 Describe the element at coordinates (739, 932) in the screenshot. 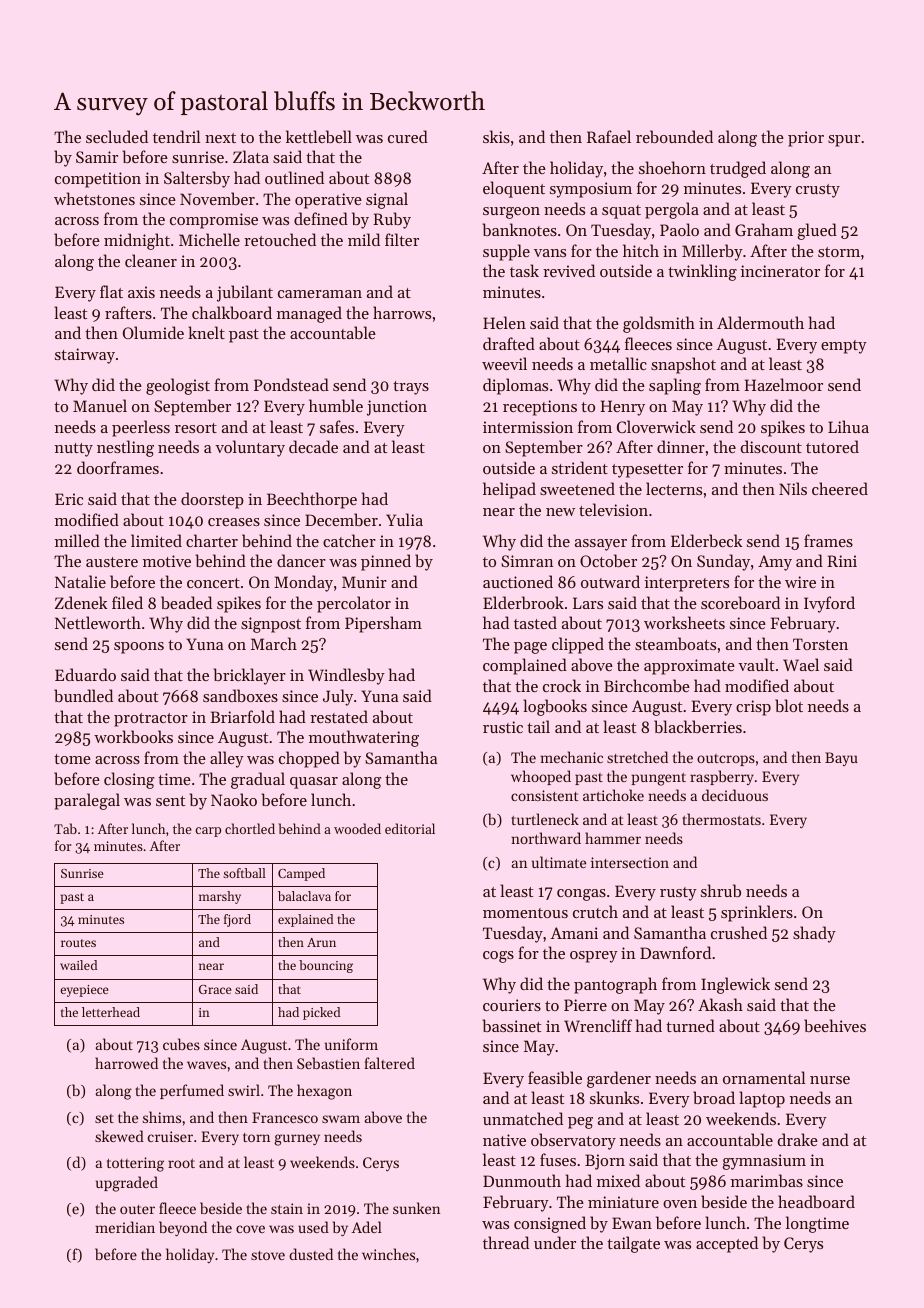

I see `crushed` at that location.
